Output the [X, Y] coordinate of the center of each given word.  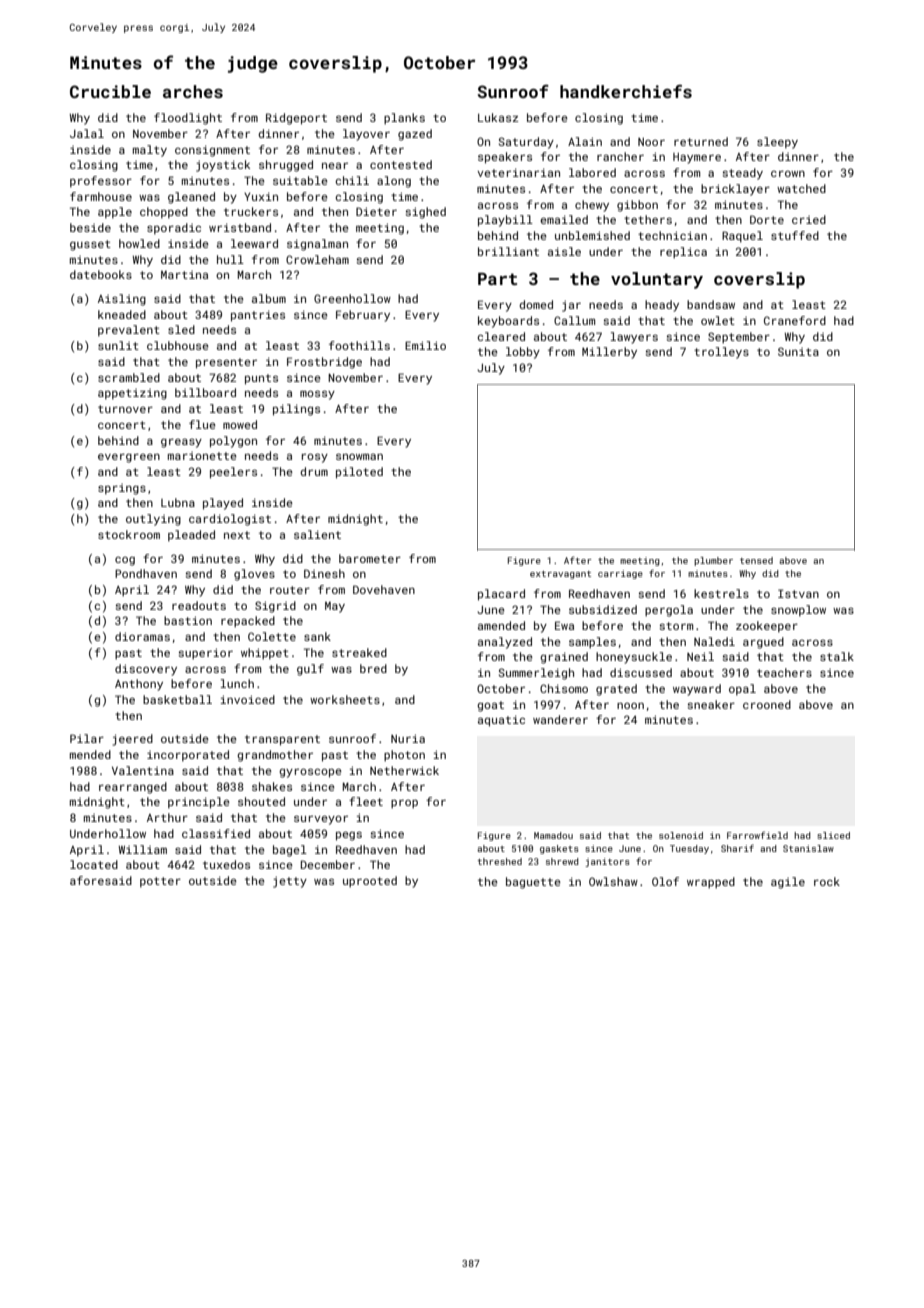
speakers [505, 158]
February [363, 316]
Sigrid [275, 607]
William [142, 849]
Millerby [609, 353]
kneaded [122, 314]
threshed [499, 861]
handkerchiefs [626, 91]
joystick [223, 166]
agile [788, 883]
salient [317, 534]
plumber [713, 561]
